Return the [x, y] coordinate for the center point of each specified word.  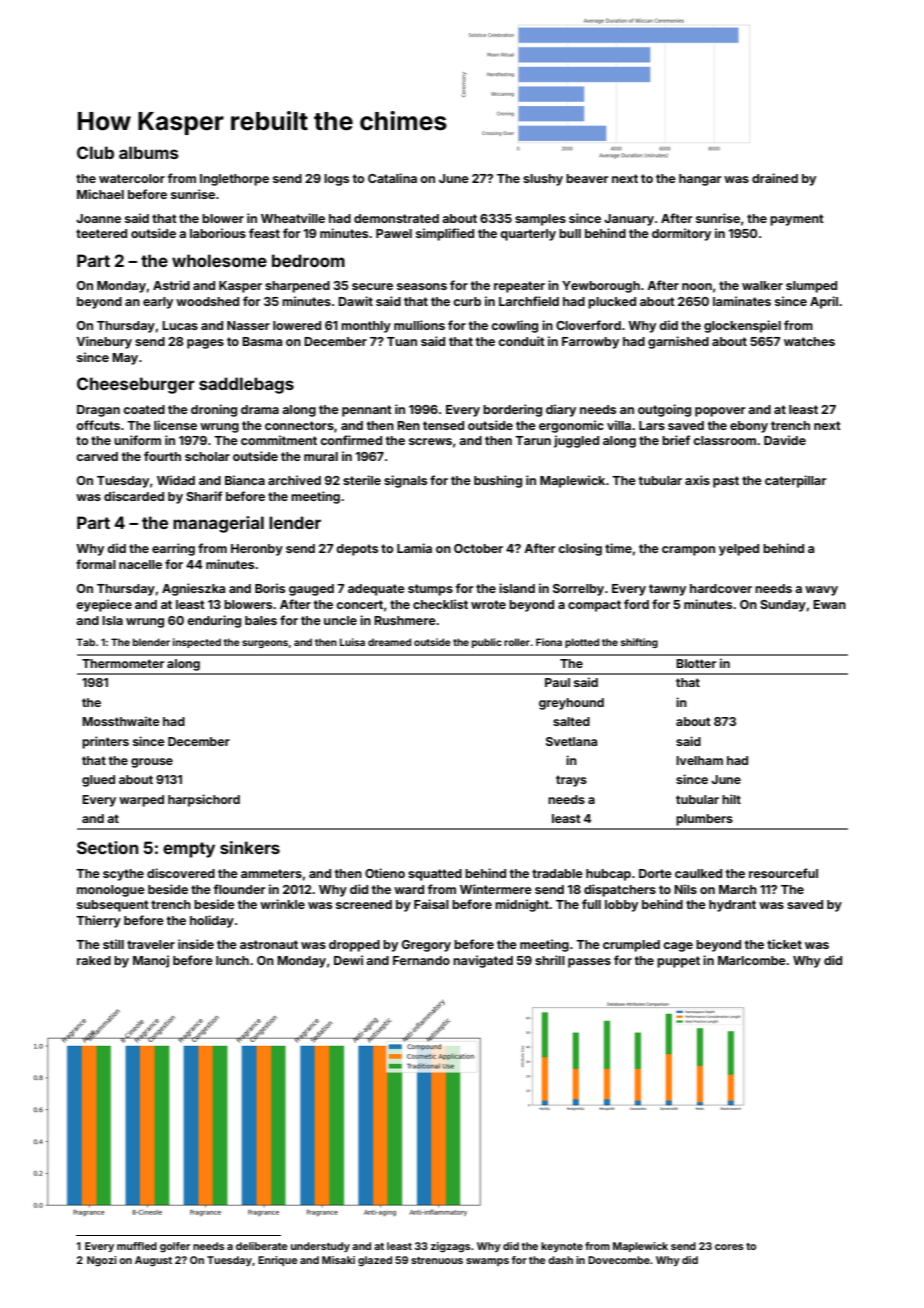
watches [809, 341]
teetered [101, 233]
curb [467, 301]
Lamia [414, 548]
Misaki [338, 1260]
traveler [151, 944]
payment [797, 220]
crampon [688, 551]
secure [372, 286]
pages [205, 344]
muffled [137, 1246]
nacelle [140, 564]
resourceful [783, 873]
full [591, 904]
